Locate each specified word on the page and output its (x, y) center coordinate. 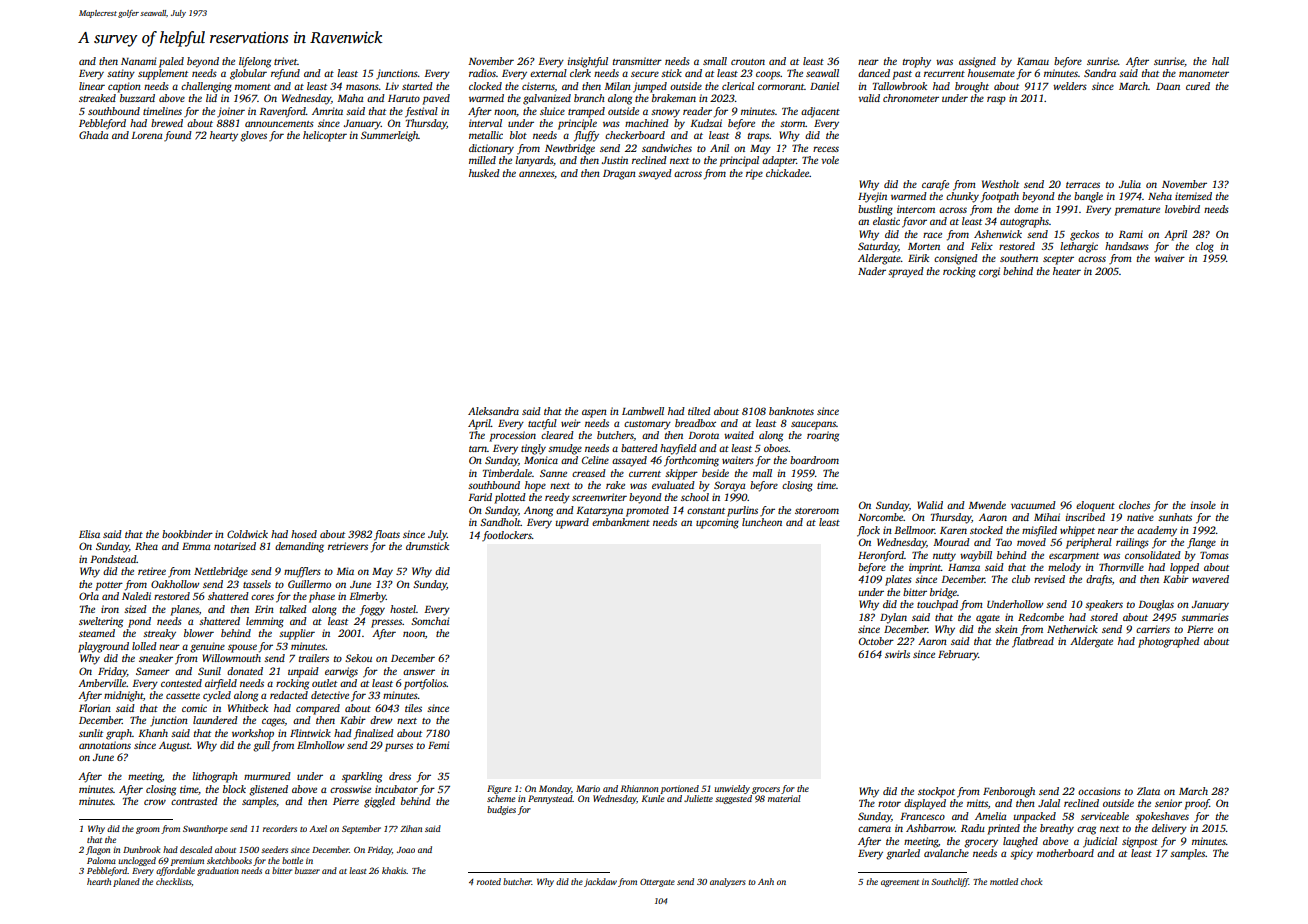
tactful (542, 424)
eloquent (1095, 506)
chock (1031, 881)
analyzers (728, 882)
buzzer (307, 870)
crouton (748, 62)
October (876, 641)
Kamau (1033, 61)
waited (739, 435)
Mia (345, 571)
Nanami (138, 61)
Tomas (1214, 555)
